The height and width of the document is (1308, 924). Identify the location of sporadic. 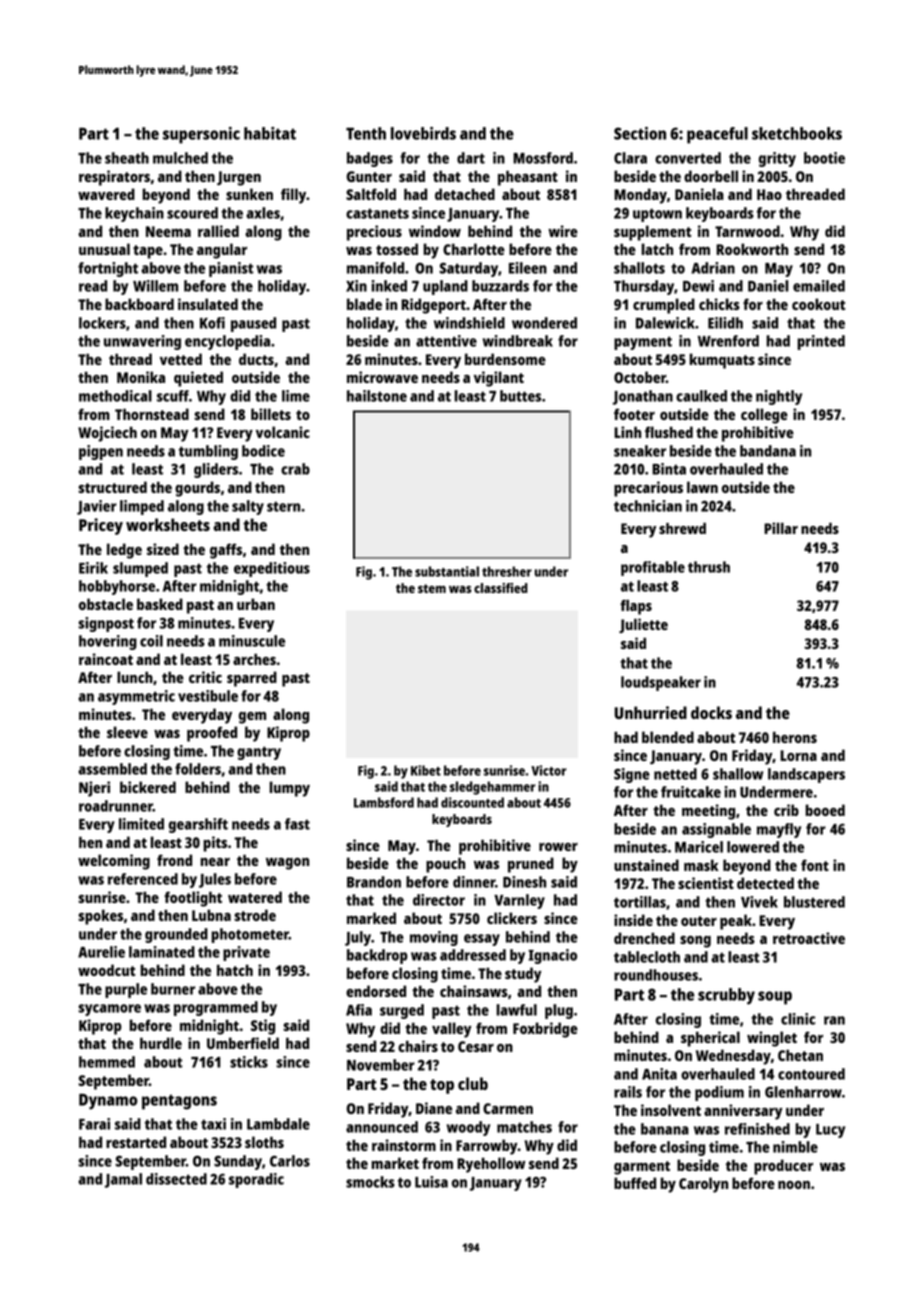
(256, 1180).
